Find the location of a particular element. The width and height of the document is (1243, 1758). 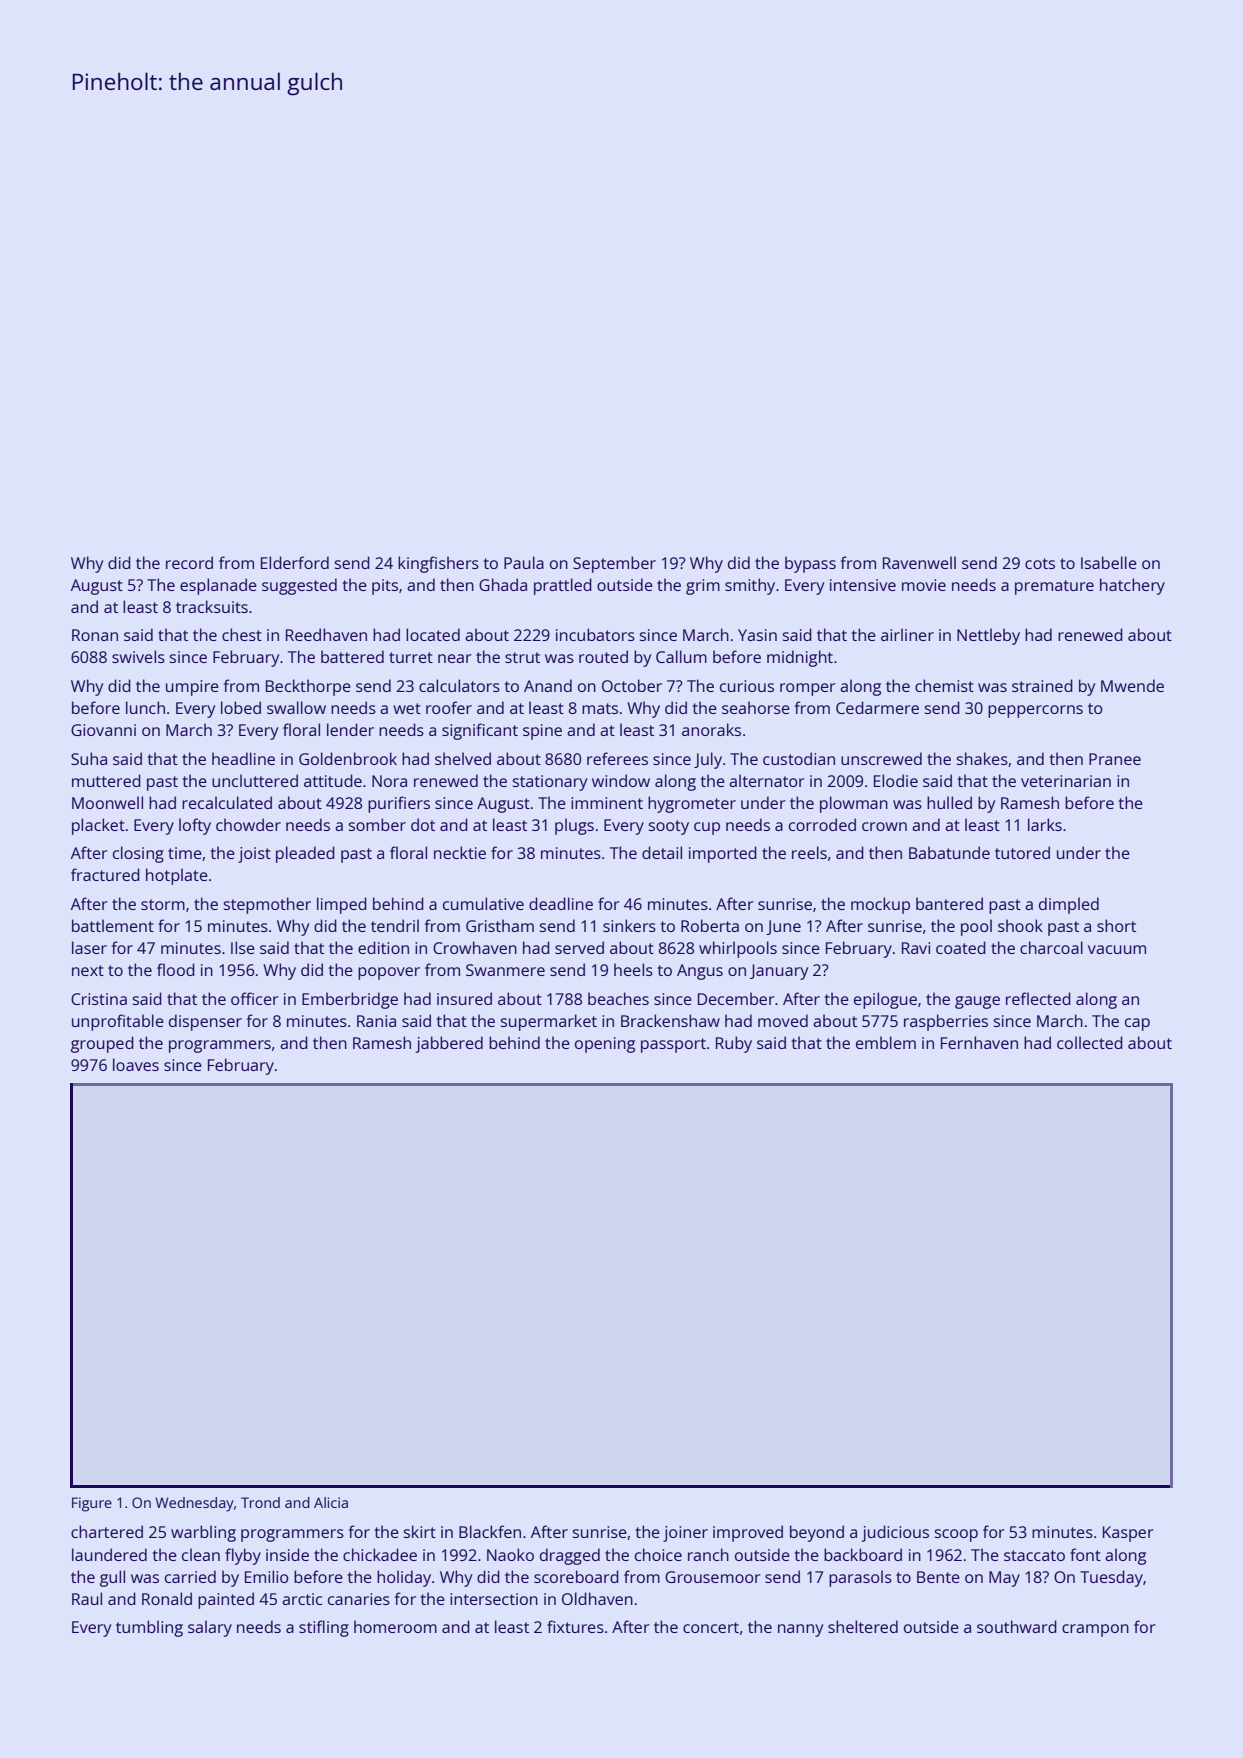

record is located at coordinates (189, 562).
